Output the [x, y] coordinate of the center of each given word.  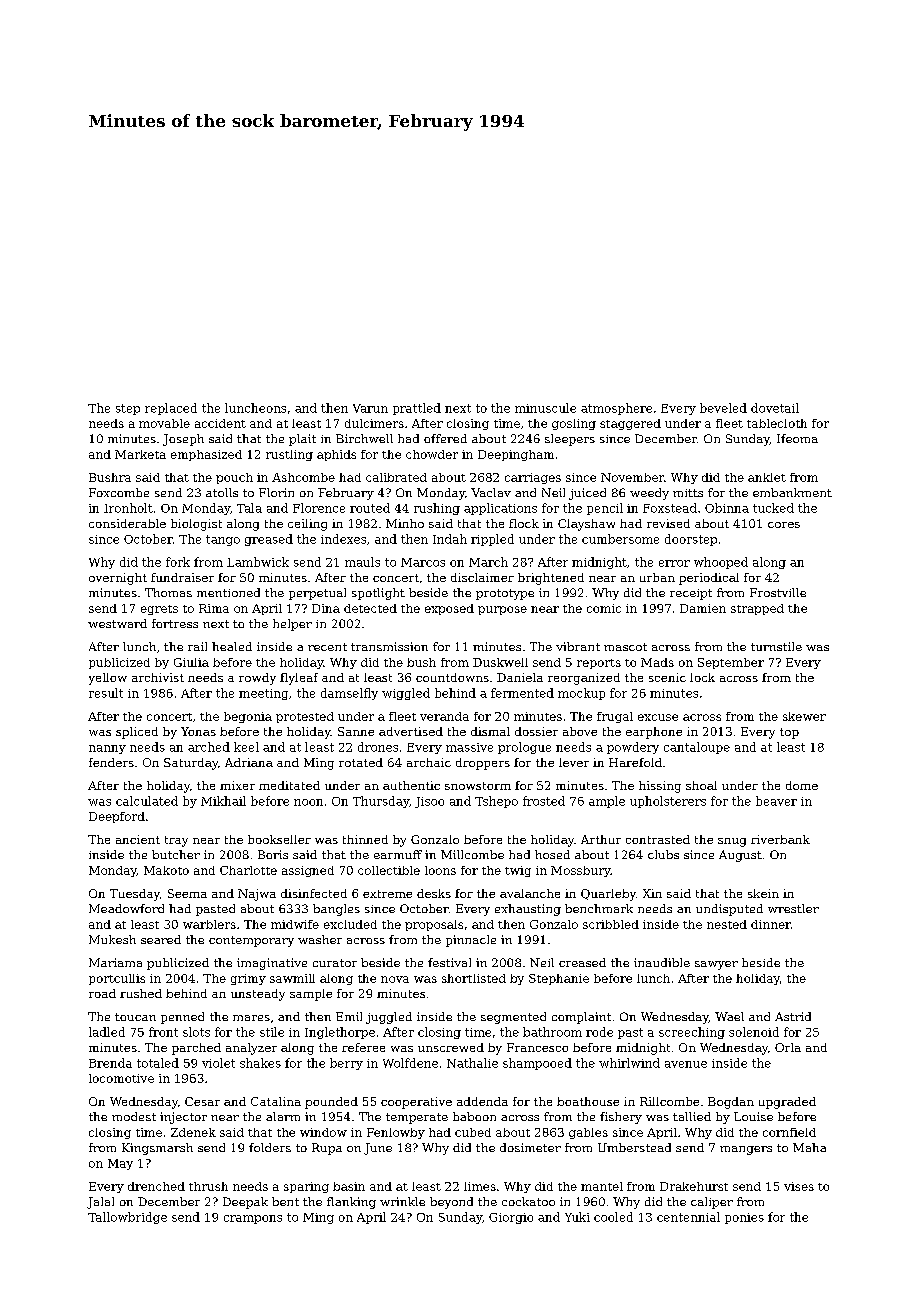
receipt [691, 594]
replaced [171, 409]
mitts [688, 493]
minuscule [545, 408]
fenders [111, 762]
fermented [522, 693]
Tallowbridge [127, 1218]
